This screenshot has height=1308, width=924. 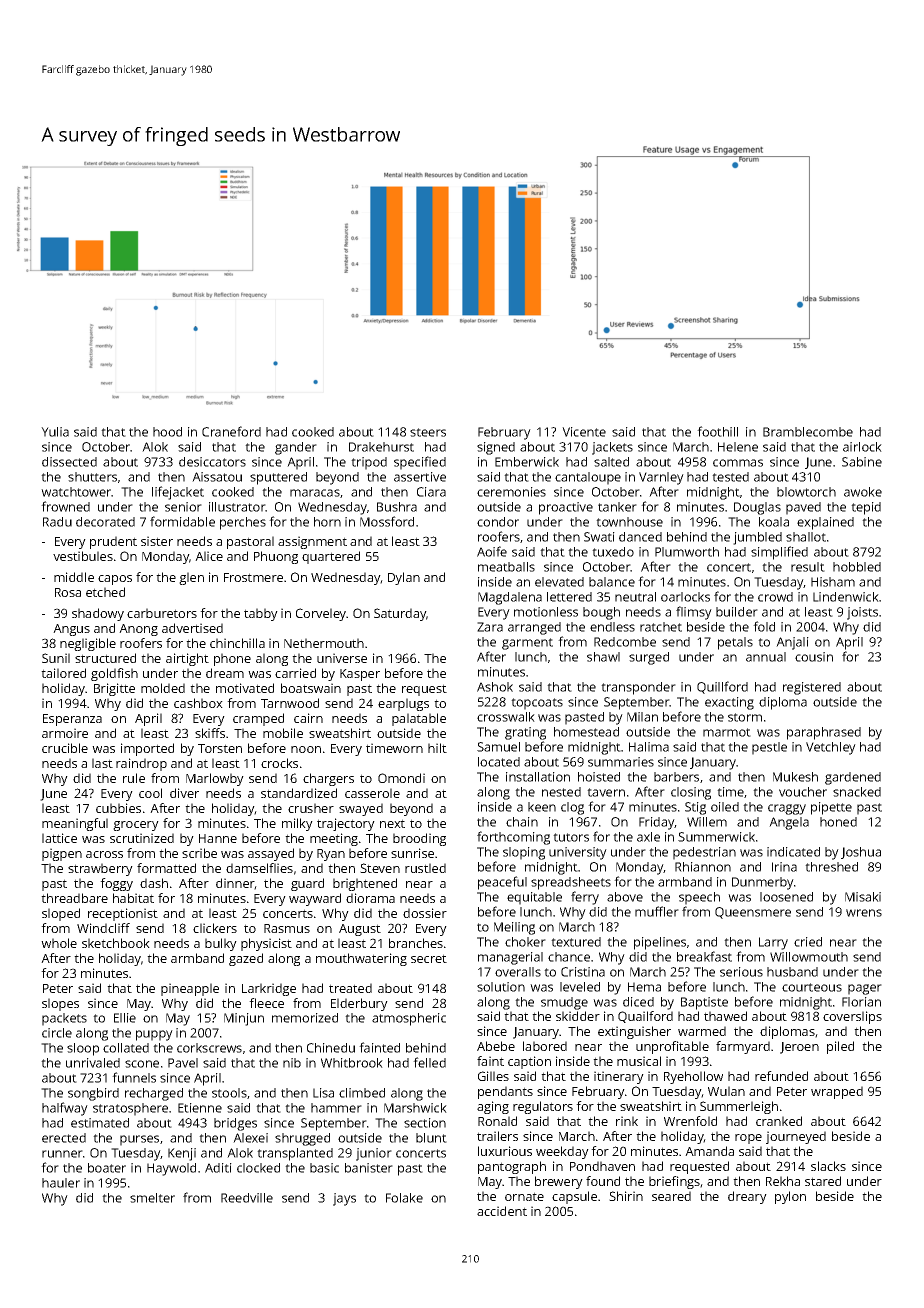 I want to click on steers, so click(x=428, y=432).
